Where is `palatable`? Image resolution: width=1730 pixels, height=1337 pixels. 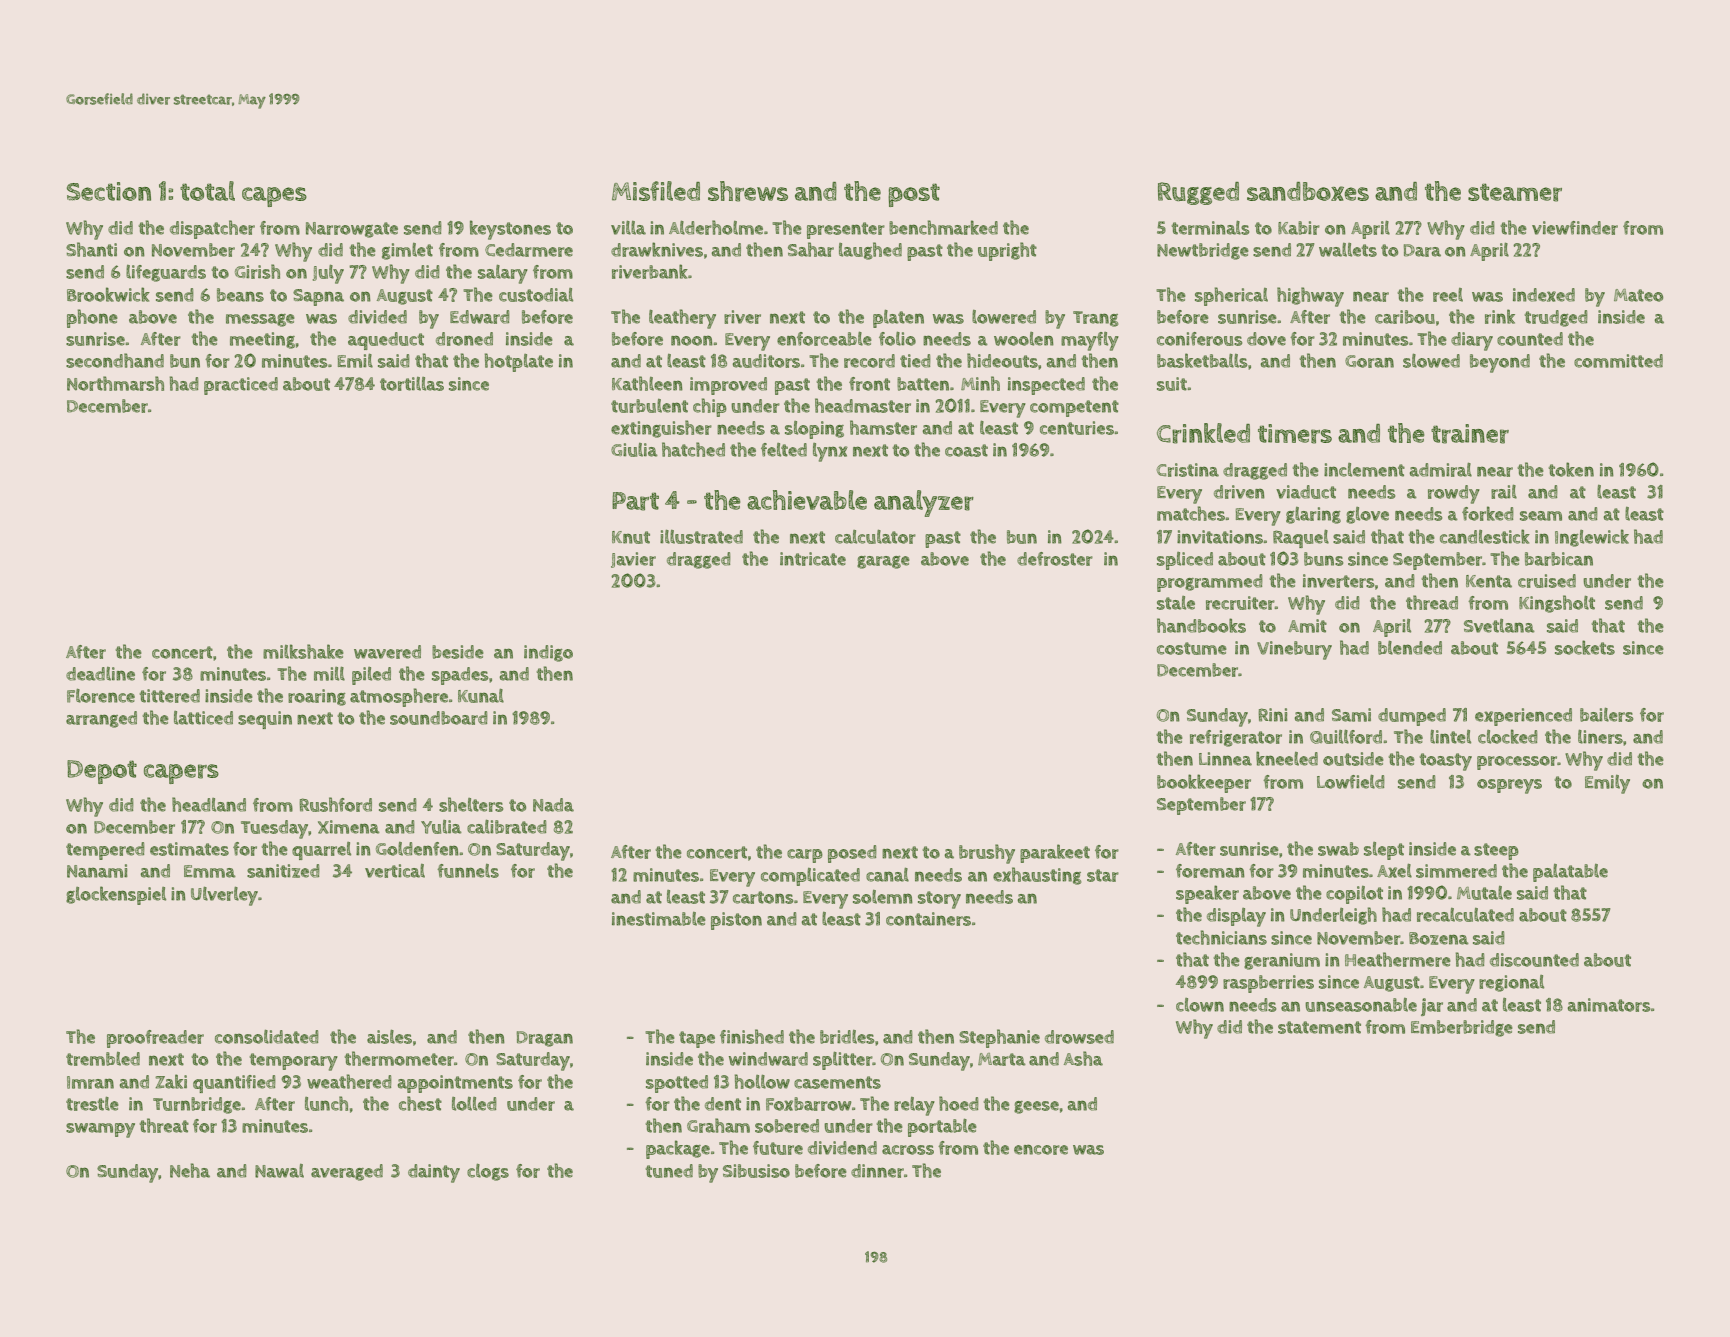 palatable is located at coordinates (1570, 873).
